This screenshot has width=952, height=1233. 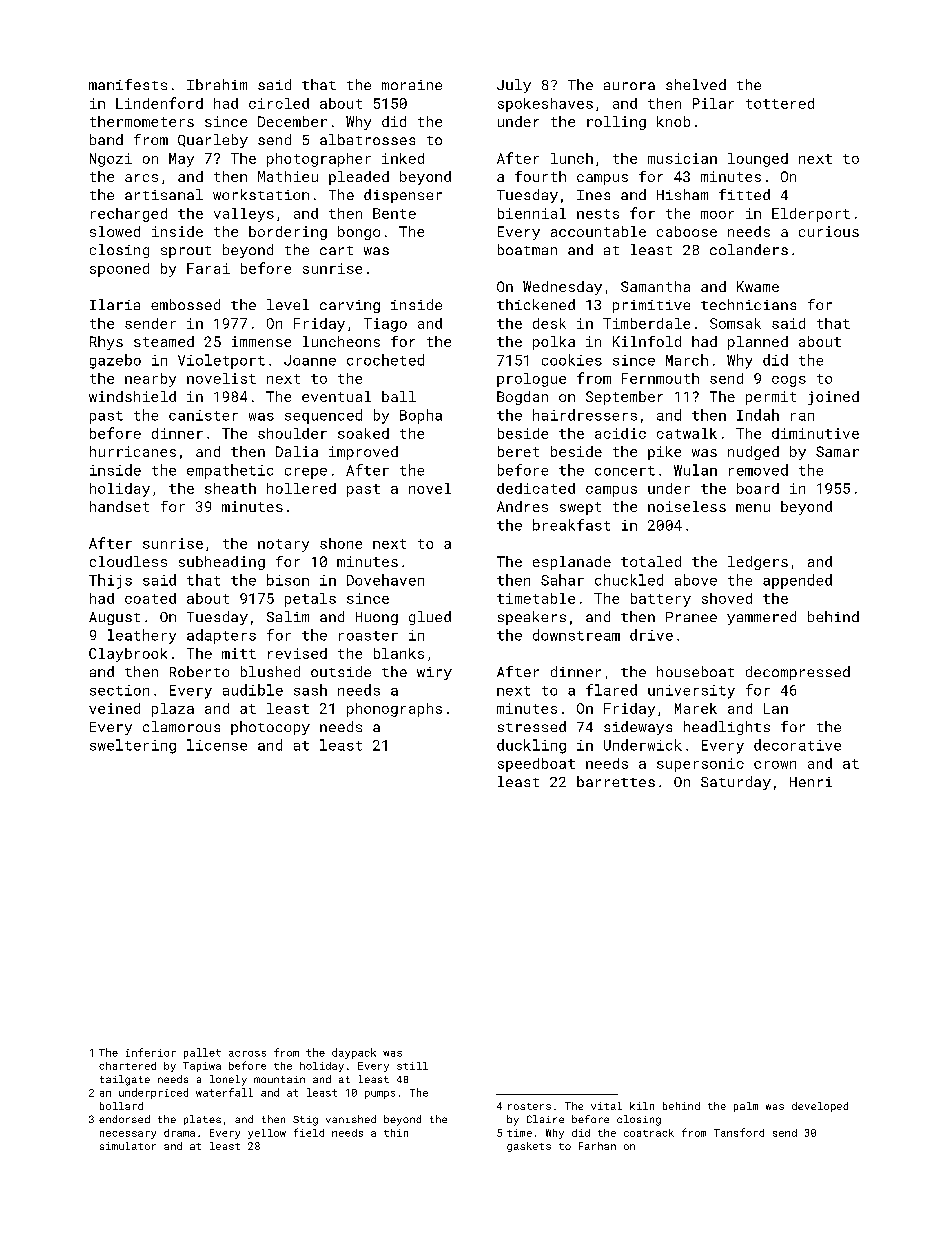 What do you see at coordinates (217, 84) in the screenshot?
I see `Ibrahim` at bounding box center [217, 84].
